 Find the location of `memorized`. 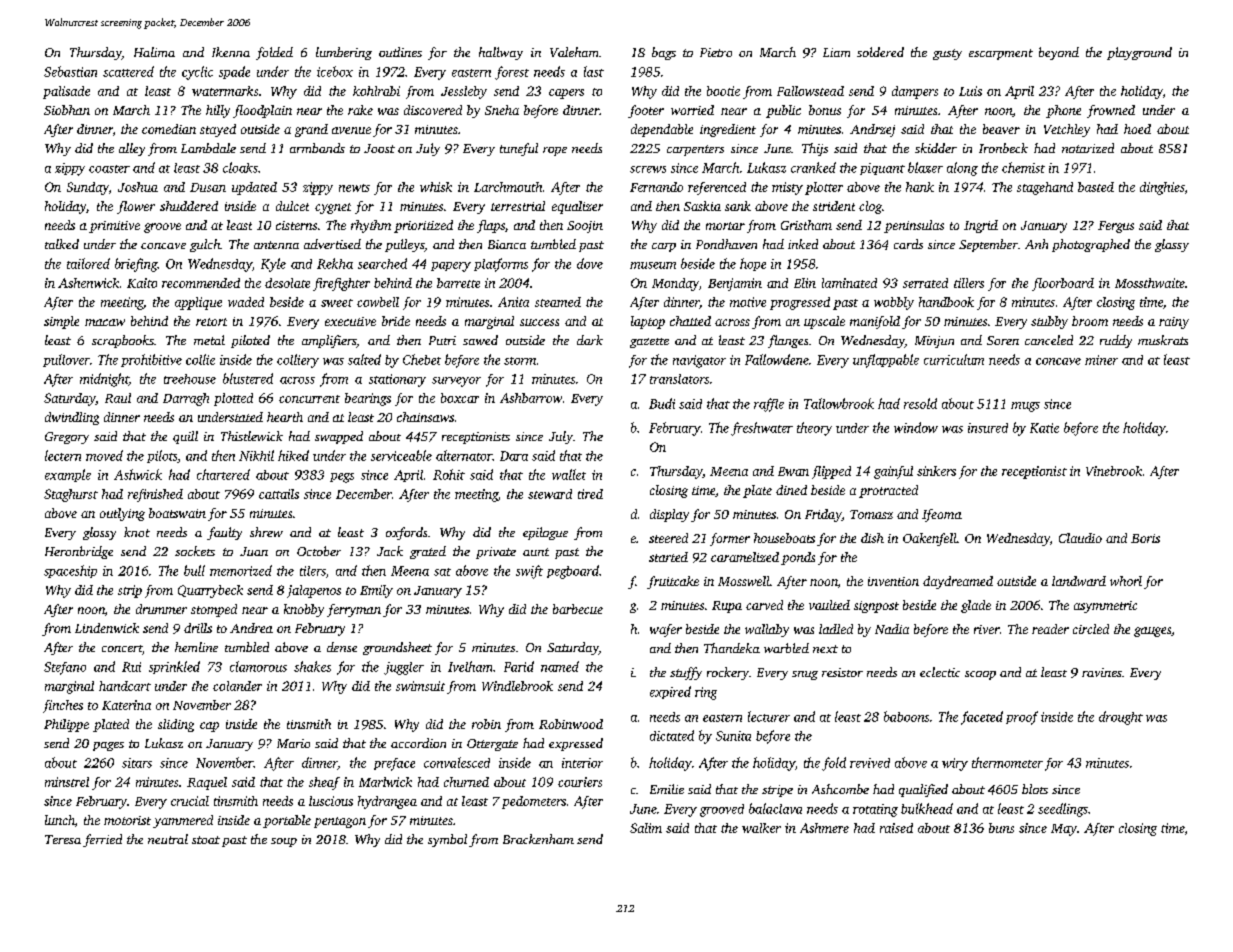

memorized is located at coordinates (241, 570).
